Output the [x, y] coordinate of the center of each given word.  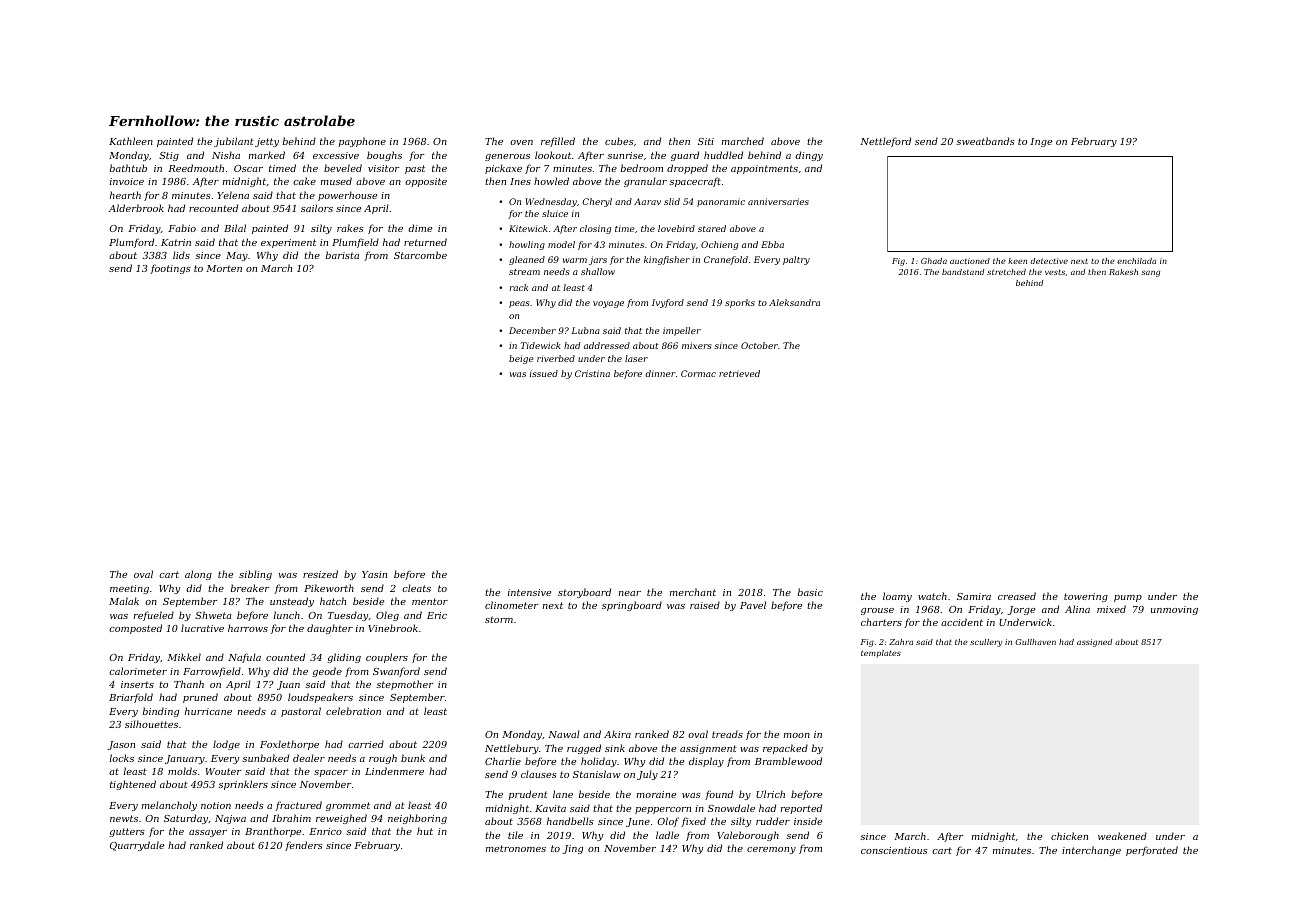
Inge [1041, 142]
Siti [706, 141]
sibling [255, 575]
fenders [304, 846]
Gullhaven [1035, 642]
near [630, 593]
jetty [267, 142]
